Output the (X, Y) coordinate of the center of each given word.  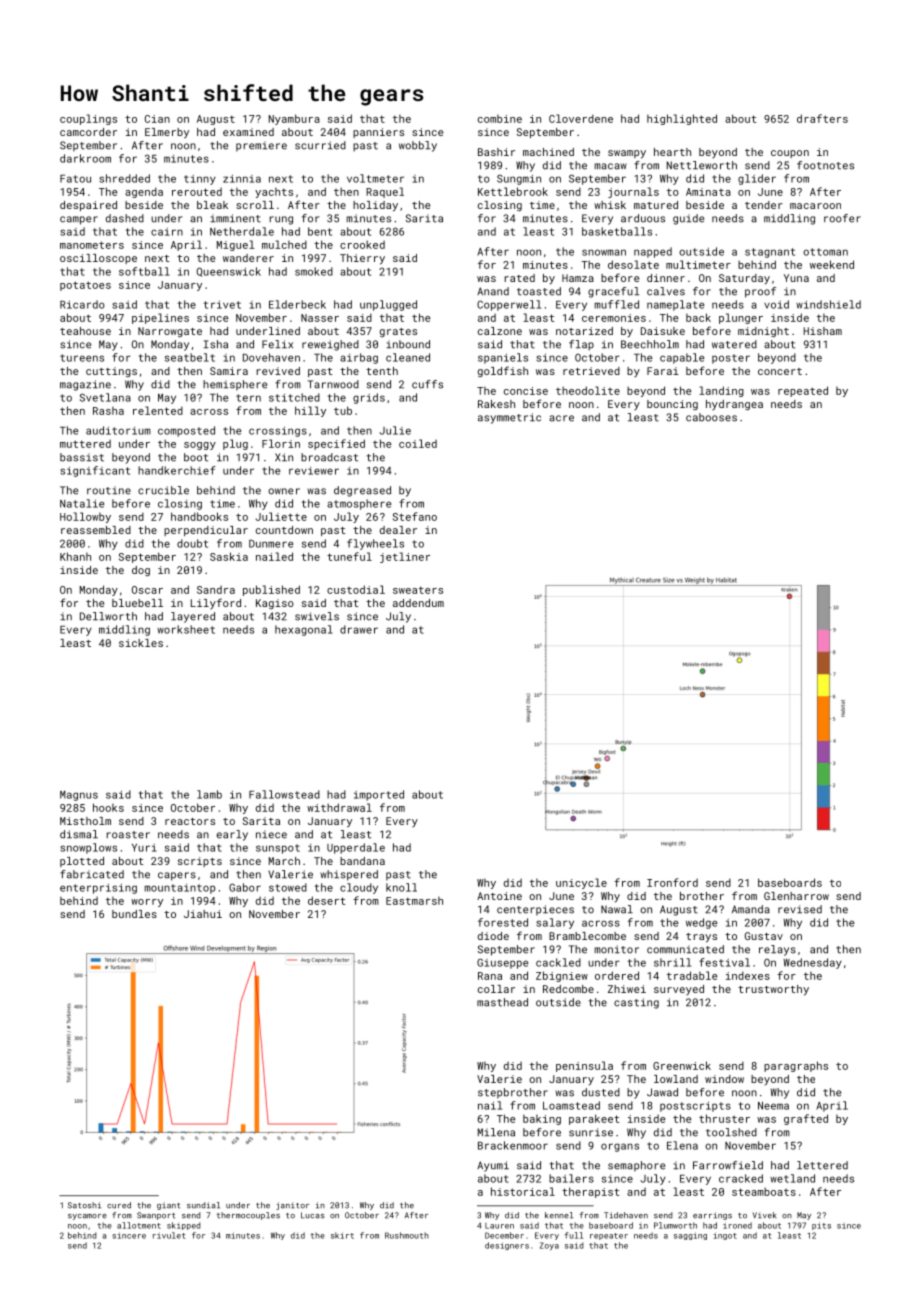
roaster (128, 835)
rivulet (169, 1235)
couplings (88, 119)
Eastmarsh (414, 901)
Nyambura (294, 119)
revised (800, 909)
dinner (666, 278)
